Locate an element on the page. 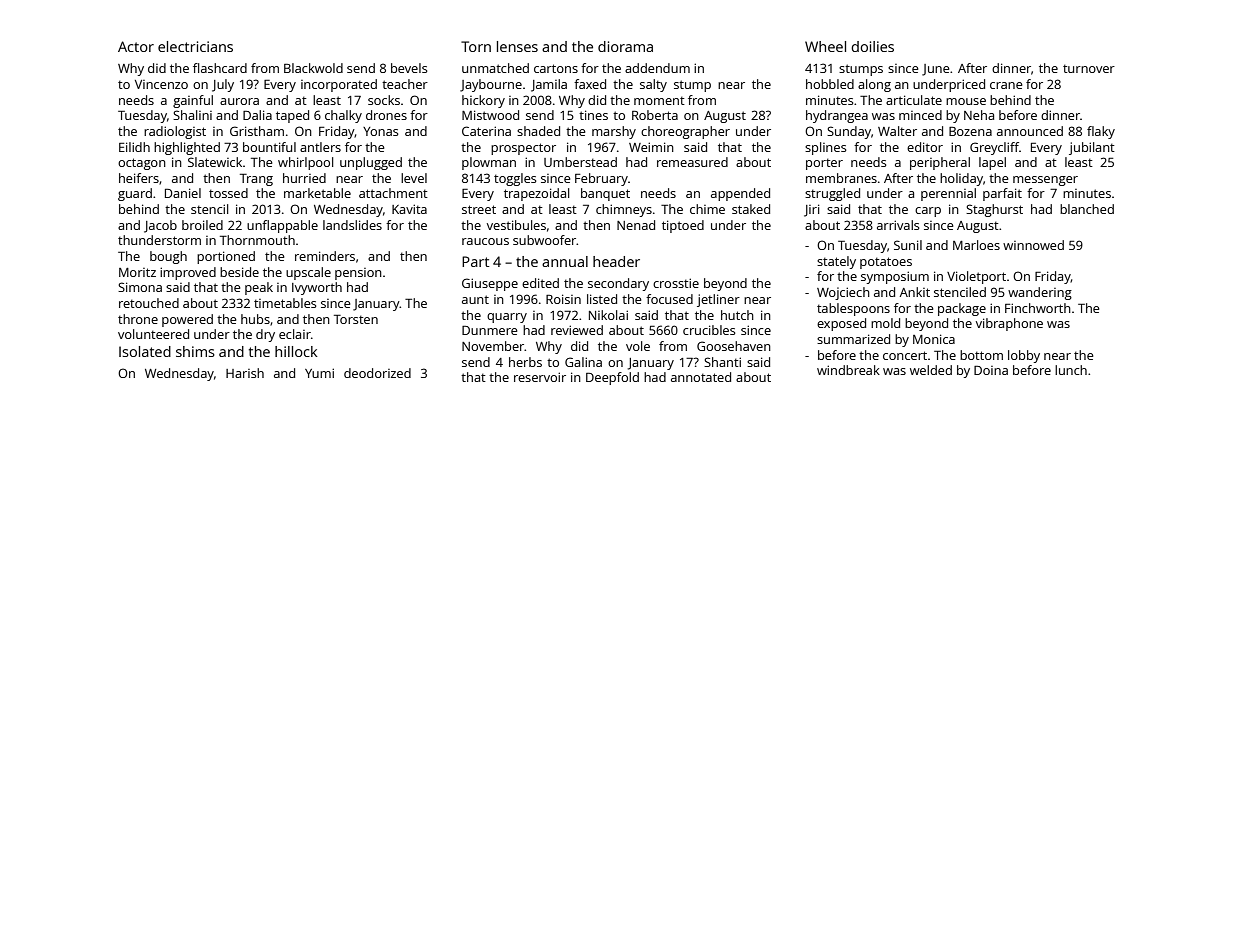 Image resolution: width=1233 pixels, height=952 pixels. hillock is located at coordinates (296, 351).
